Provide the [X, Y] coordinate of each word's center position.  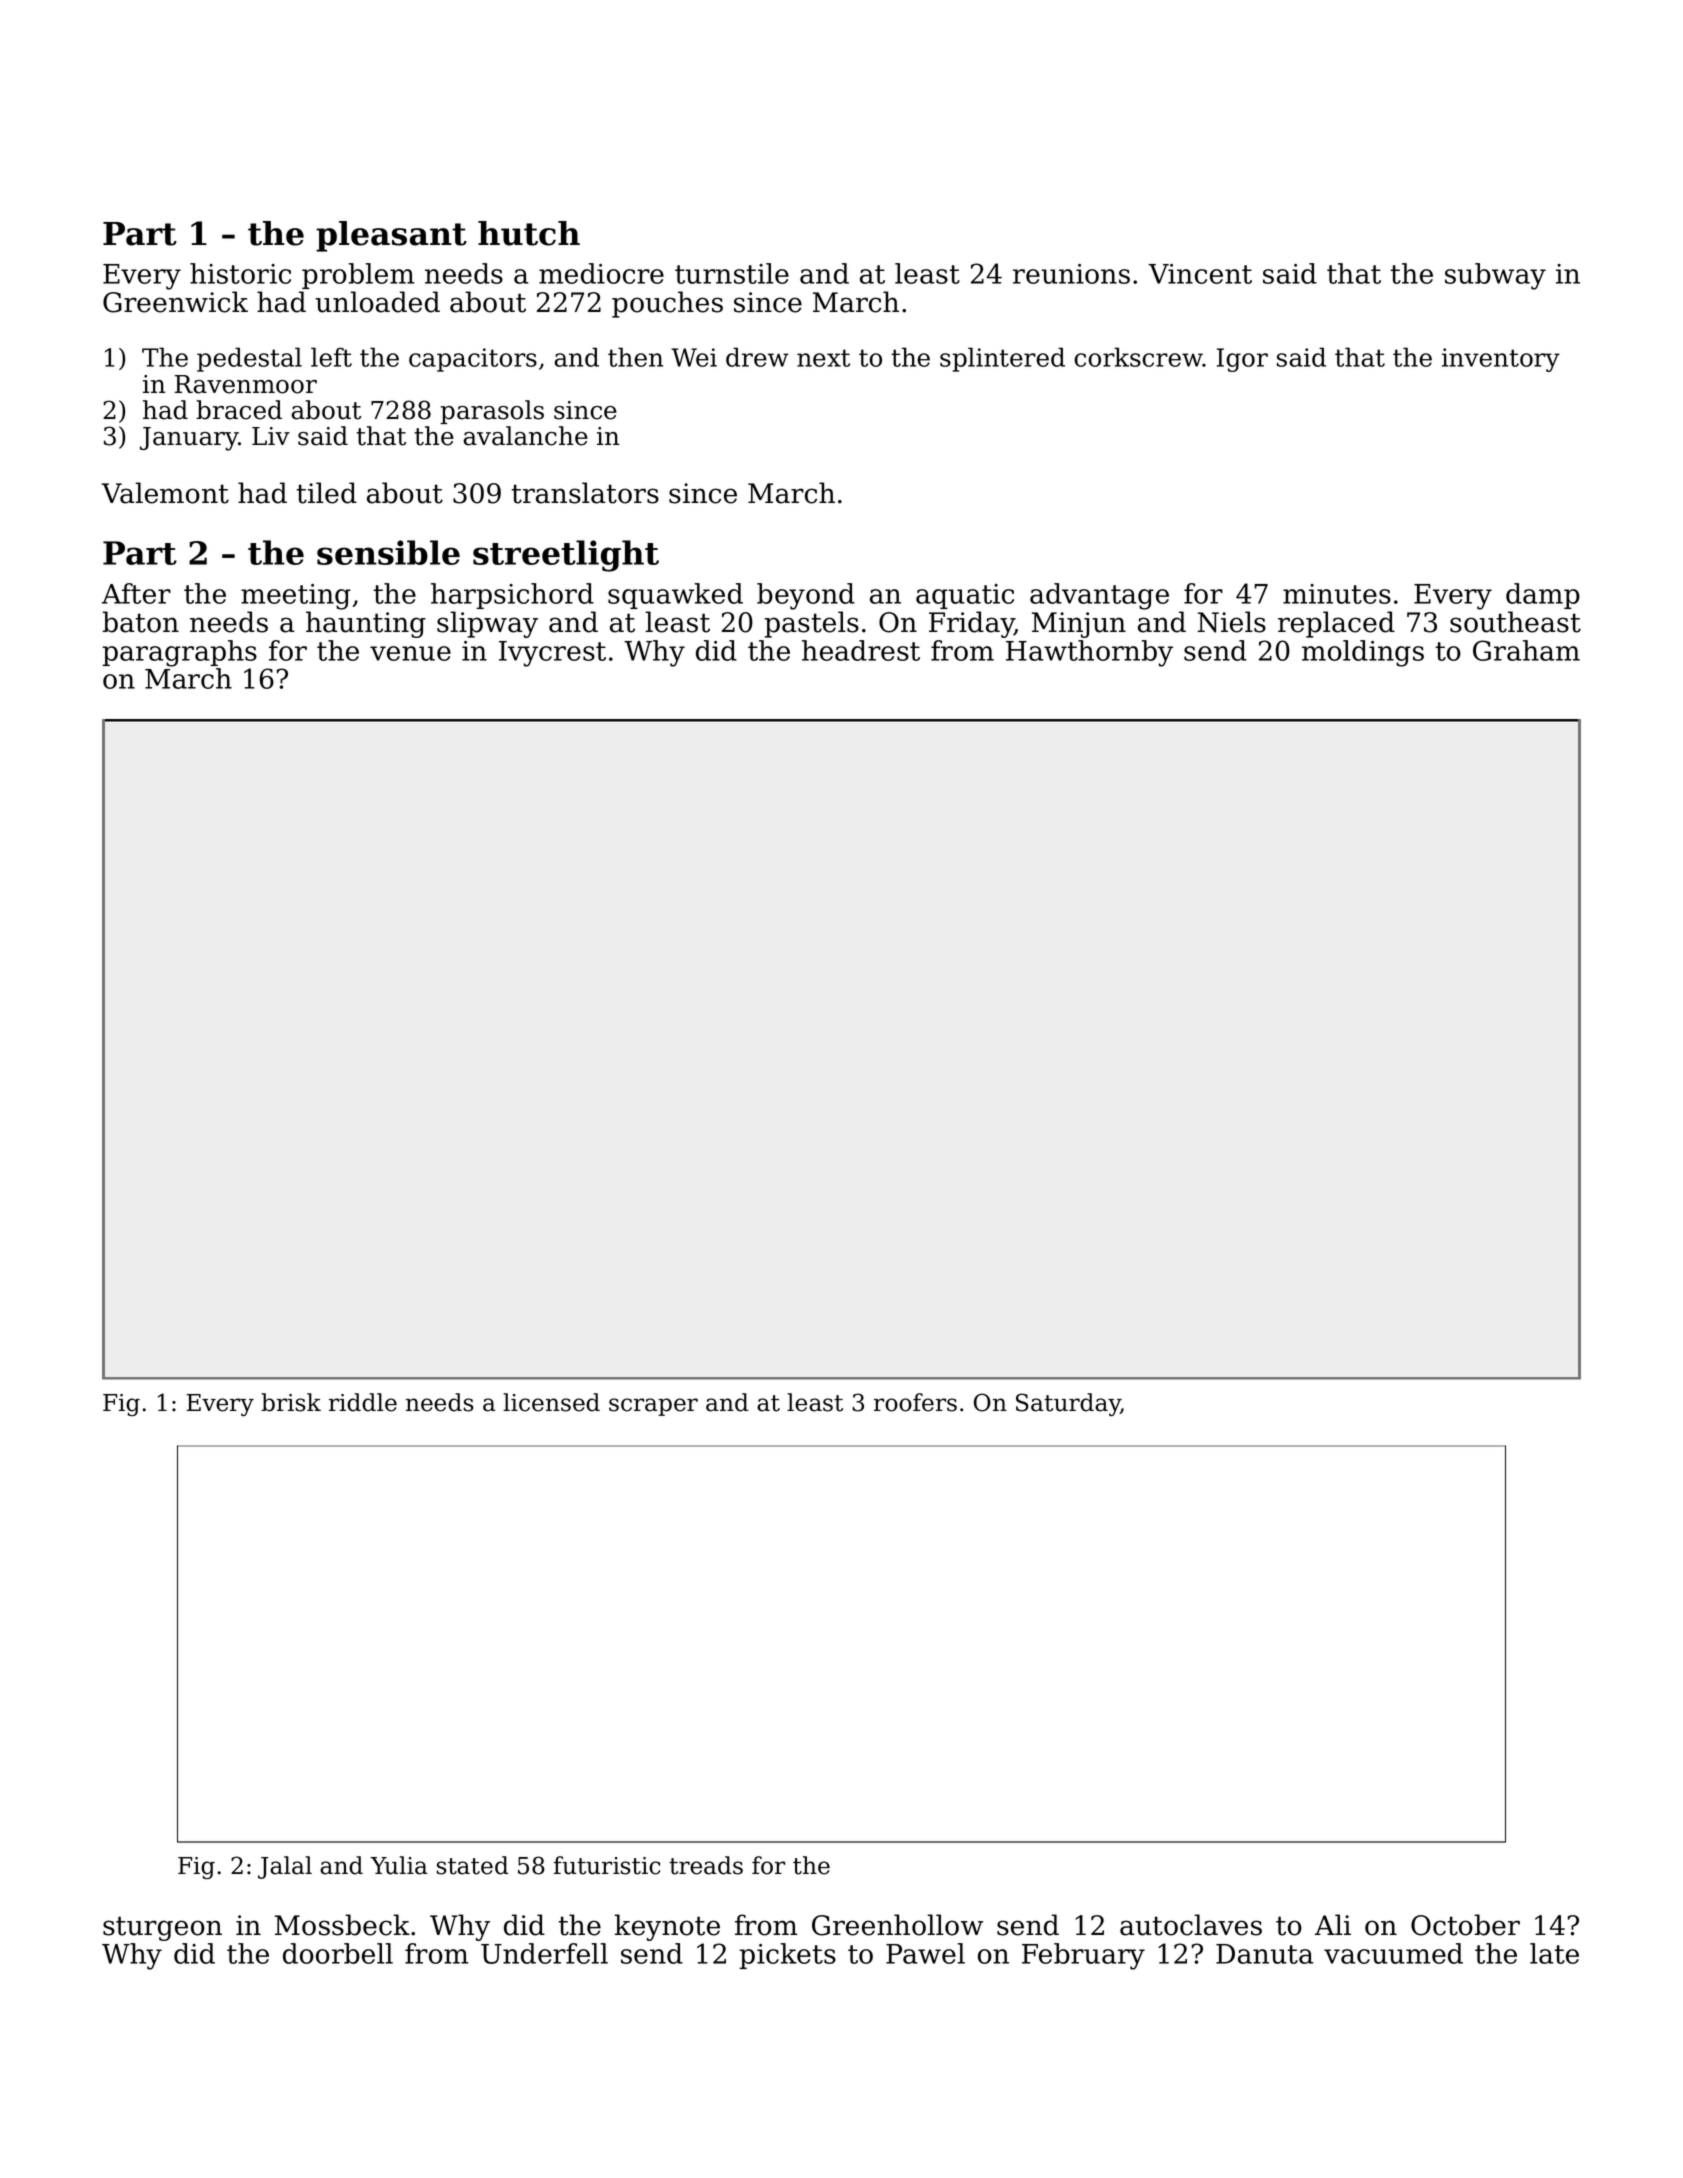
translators [585, 493]
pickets [787, 1956]
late [1554, 1953]
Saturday [1068, 1404]
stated [473, 1865]
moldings [1363, 653]
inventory [1501, 360]
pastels [812, 624]
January [189, 439]
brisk [291, 1402]
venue [410, 653]
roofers [915, 1402]
